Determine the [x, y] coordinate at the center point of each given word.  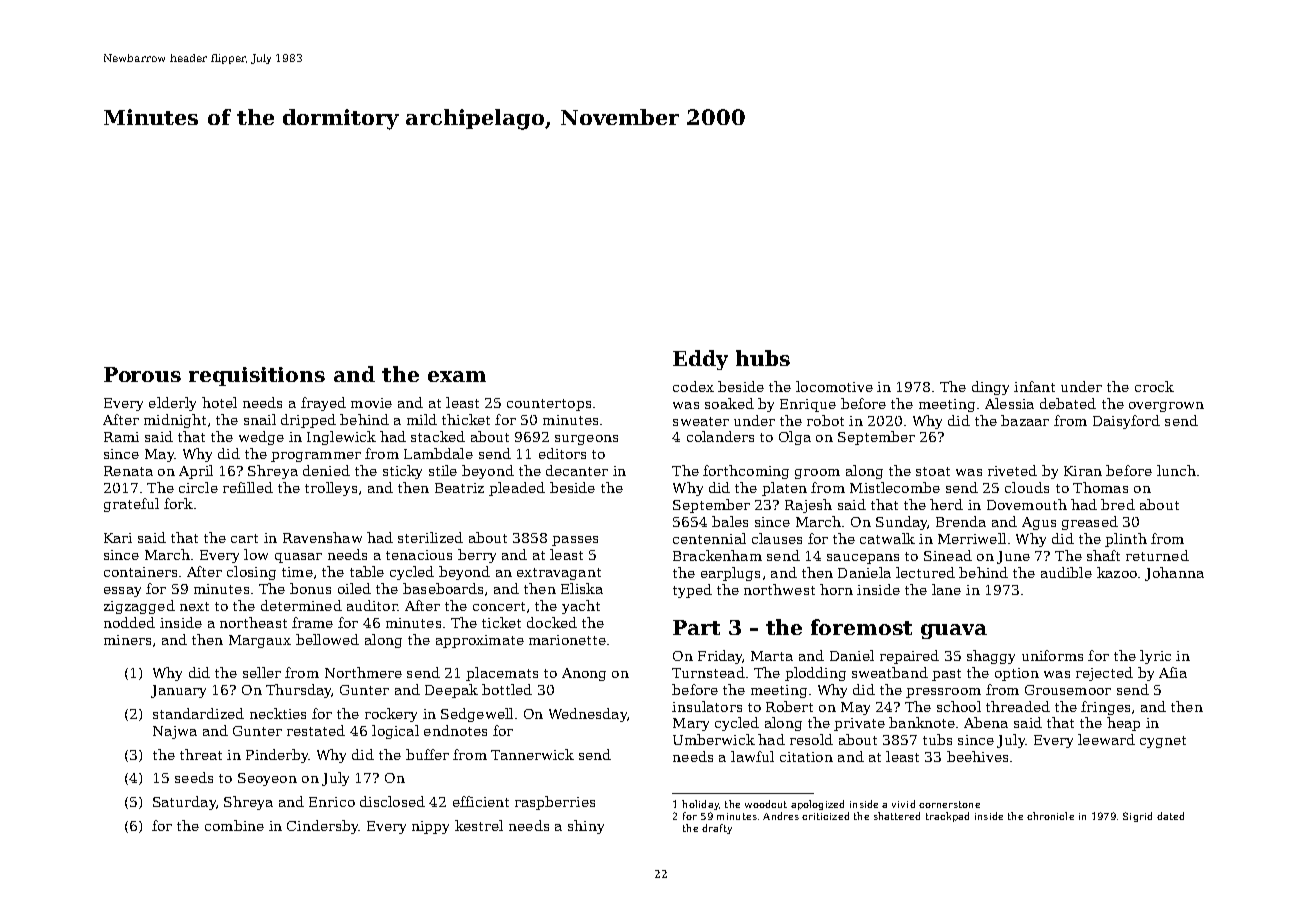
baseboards [443, 588]
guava [954, 631]
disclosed [392, 801]
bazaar [1025, 420]
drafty [717, 829]
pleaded [517, 489]
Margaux [260, 641]
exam [457, 376]
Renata [128, 471]
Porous [142, 374]
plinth [1126, 540]
